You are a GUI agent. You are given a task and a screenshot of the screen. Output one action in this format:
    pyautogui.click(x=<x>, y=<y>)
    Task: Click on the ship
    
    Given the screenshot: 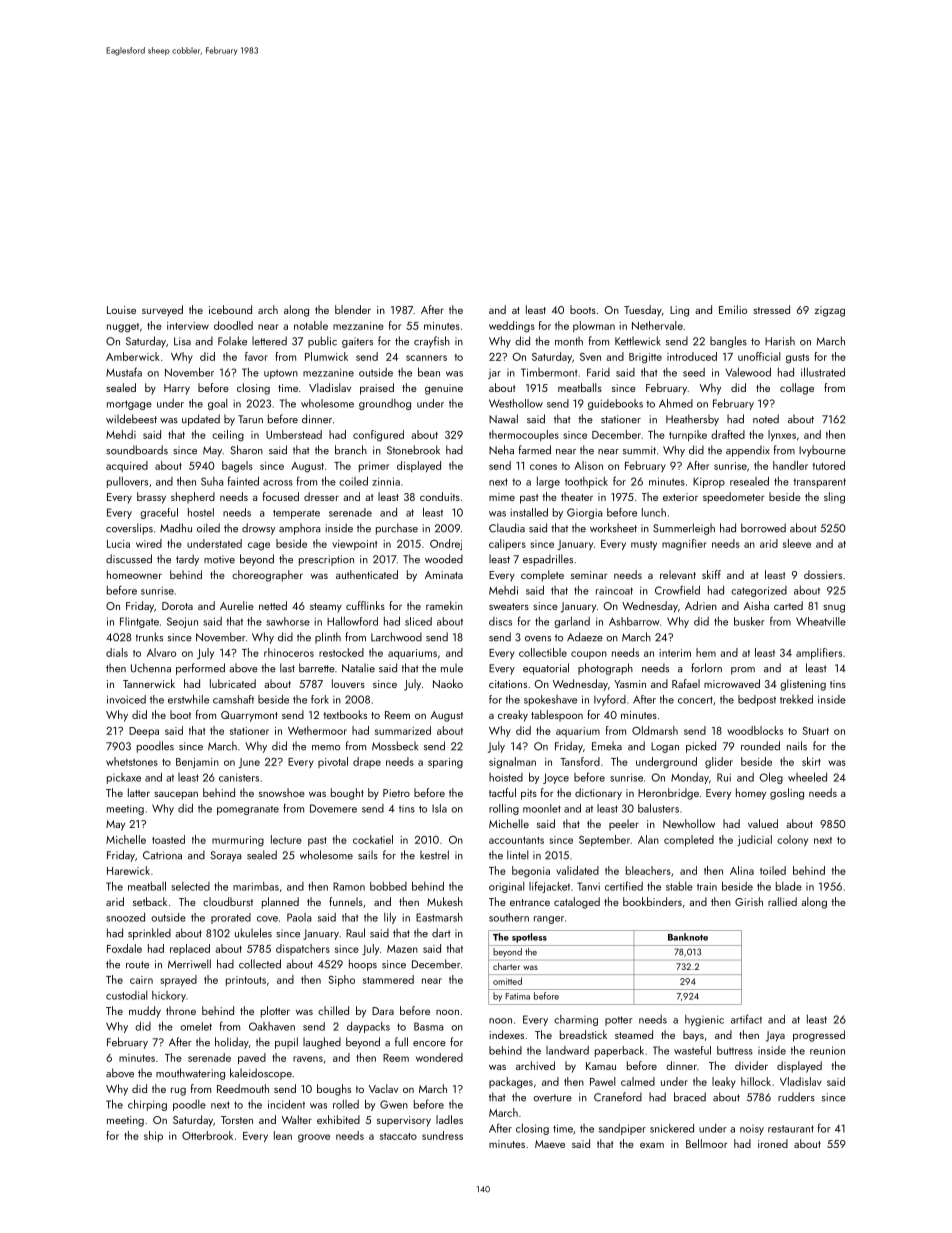 What is the action you would take?
    pyautogui.click(x=153, y=1136)
